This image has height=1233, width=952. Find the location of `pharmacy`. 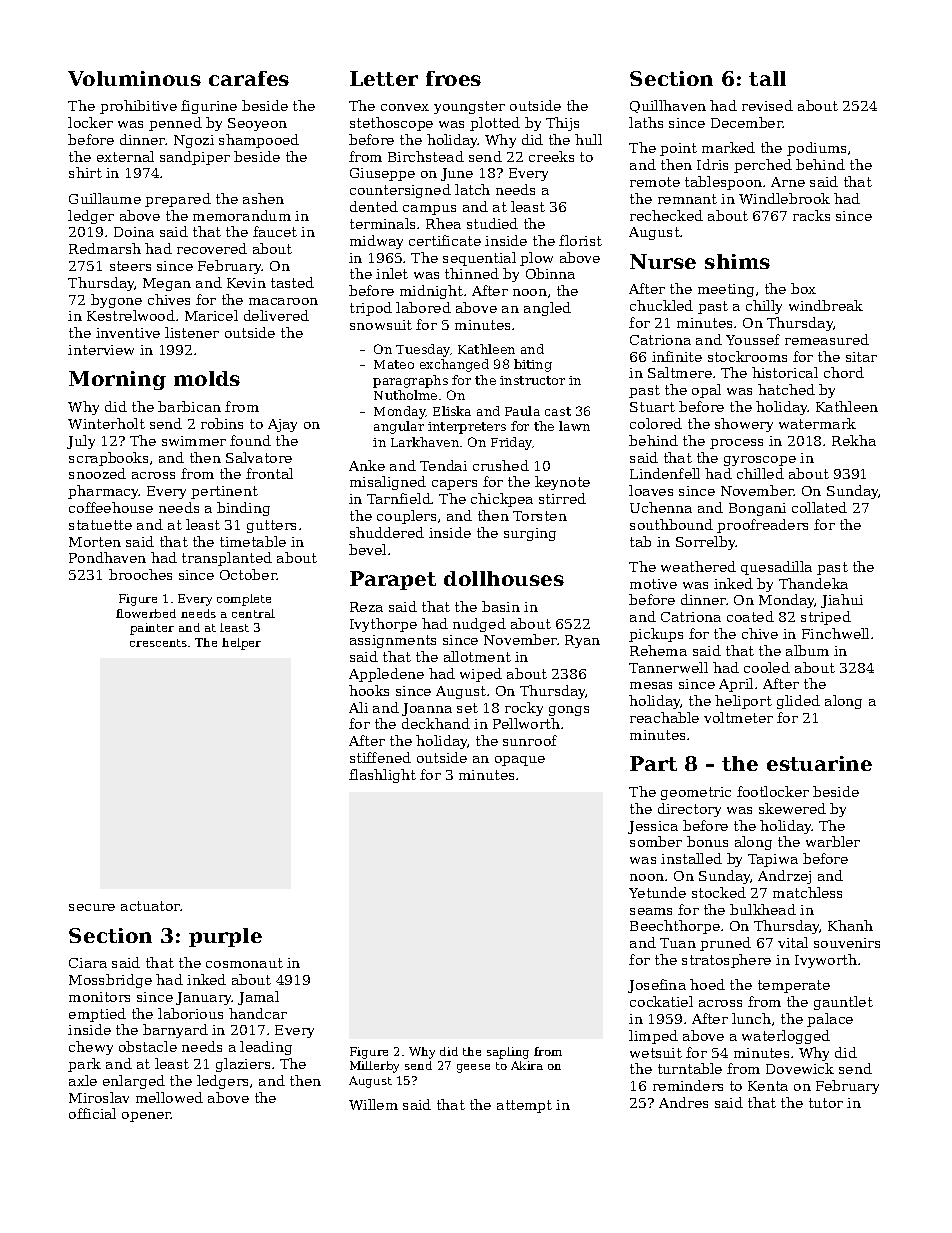

pharmacy is located at coordinates (103, 492).
